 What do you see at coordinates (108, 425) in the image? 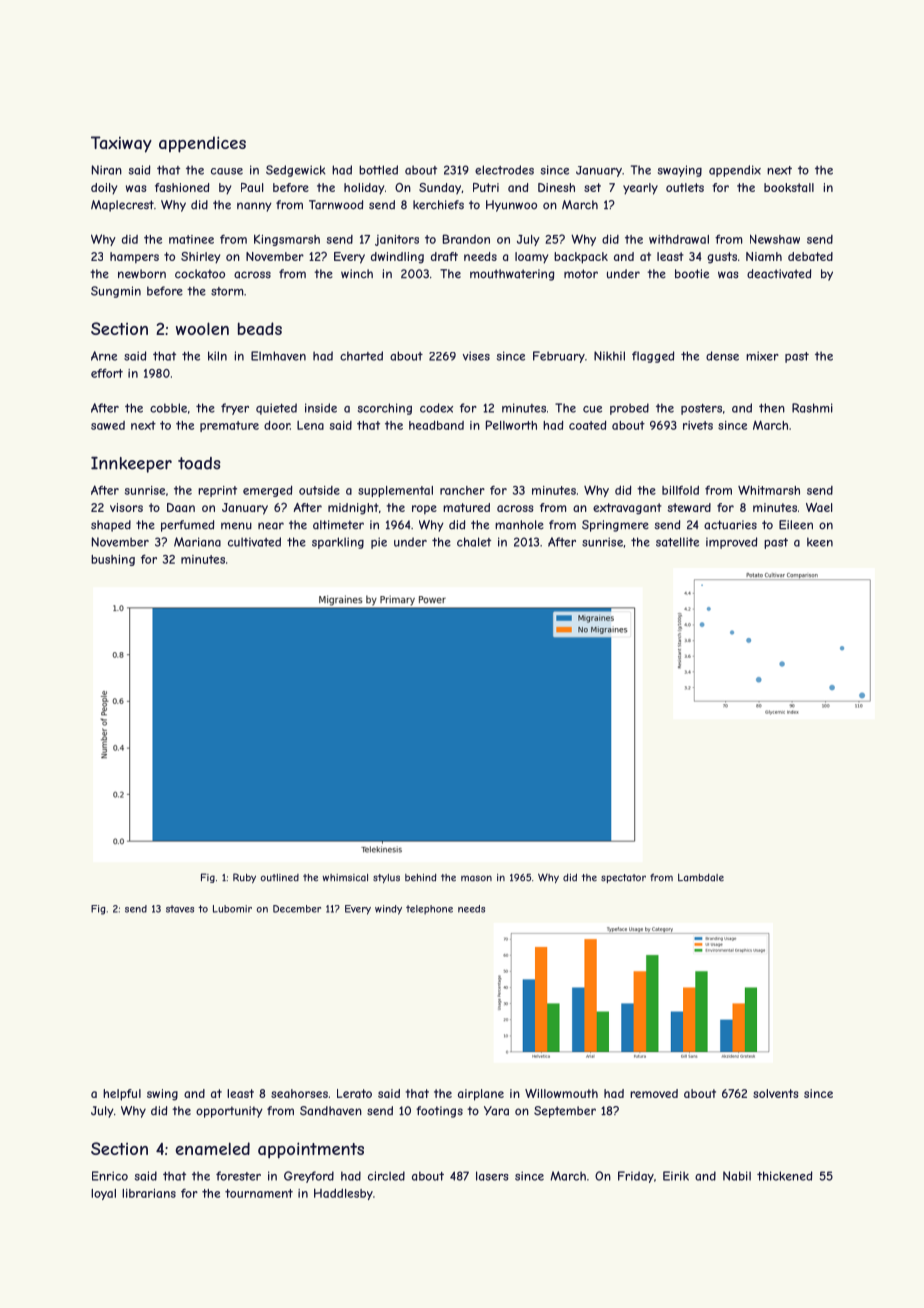
I see `sawed` at bounding box center [108, 425].
